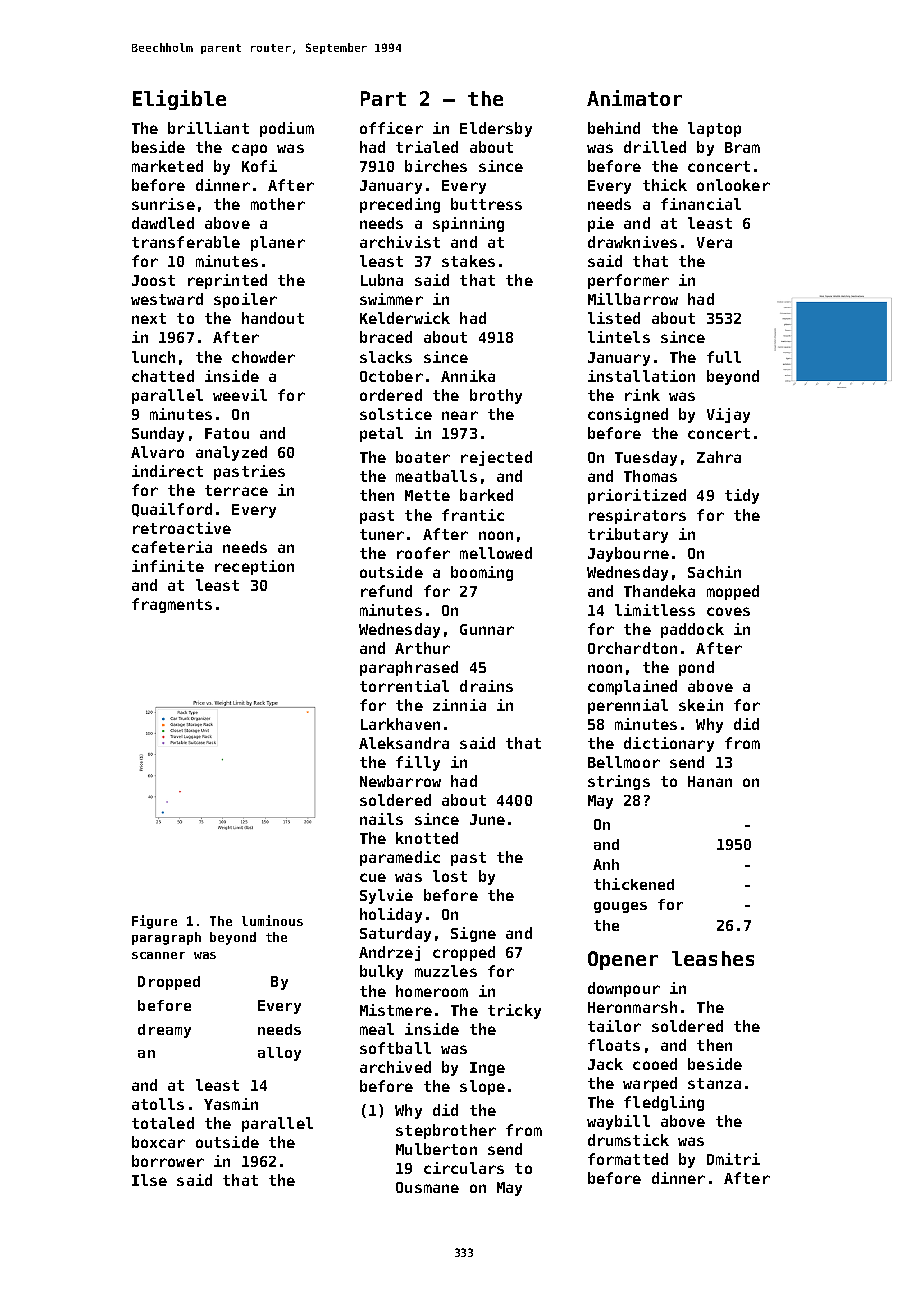 This page has width=908, height=1316. What do you see at coordinates (714, 129) in the page?
I see `laptop` at bounding box center [714, 129].
